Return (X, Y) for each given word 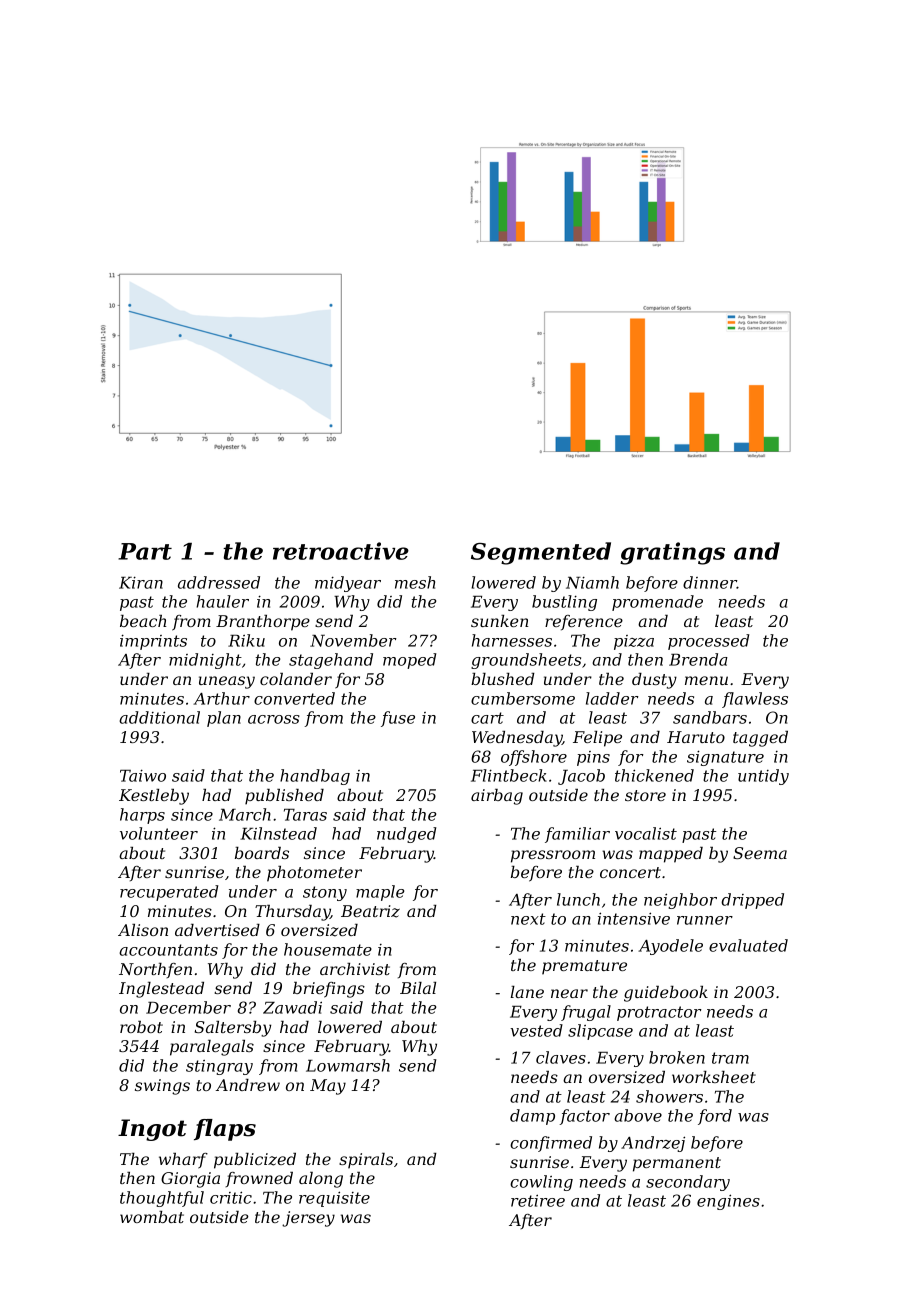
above (638, 1115)
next (528, 919)
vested (536, 1030)
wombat (152, 1217)
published (284, 797)
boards (262, 853)
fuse (398, 719)
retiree (538, 1200)
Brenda (698, 659)
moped (409, 661)
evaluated (748, 945)
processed (708, 642)
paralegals (212, 1048)
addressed (219, 582)
